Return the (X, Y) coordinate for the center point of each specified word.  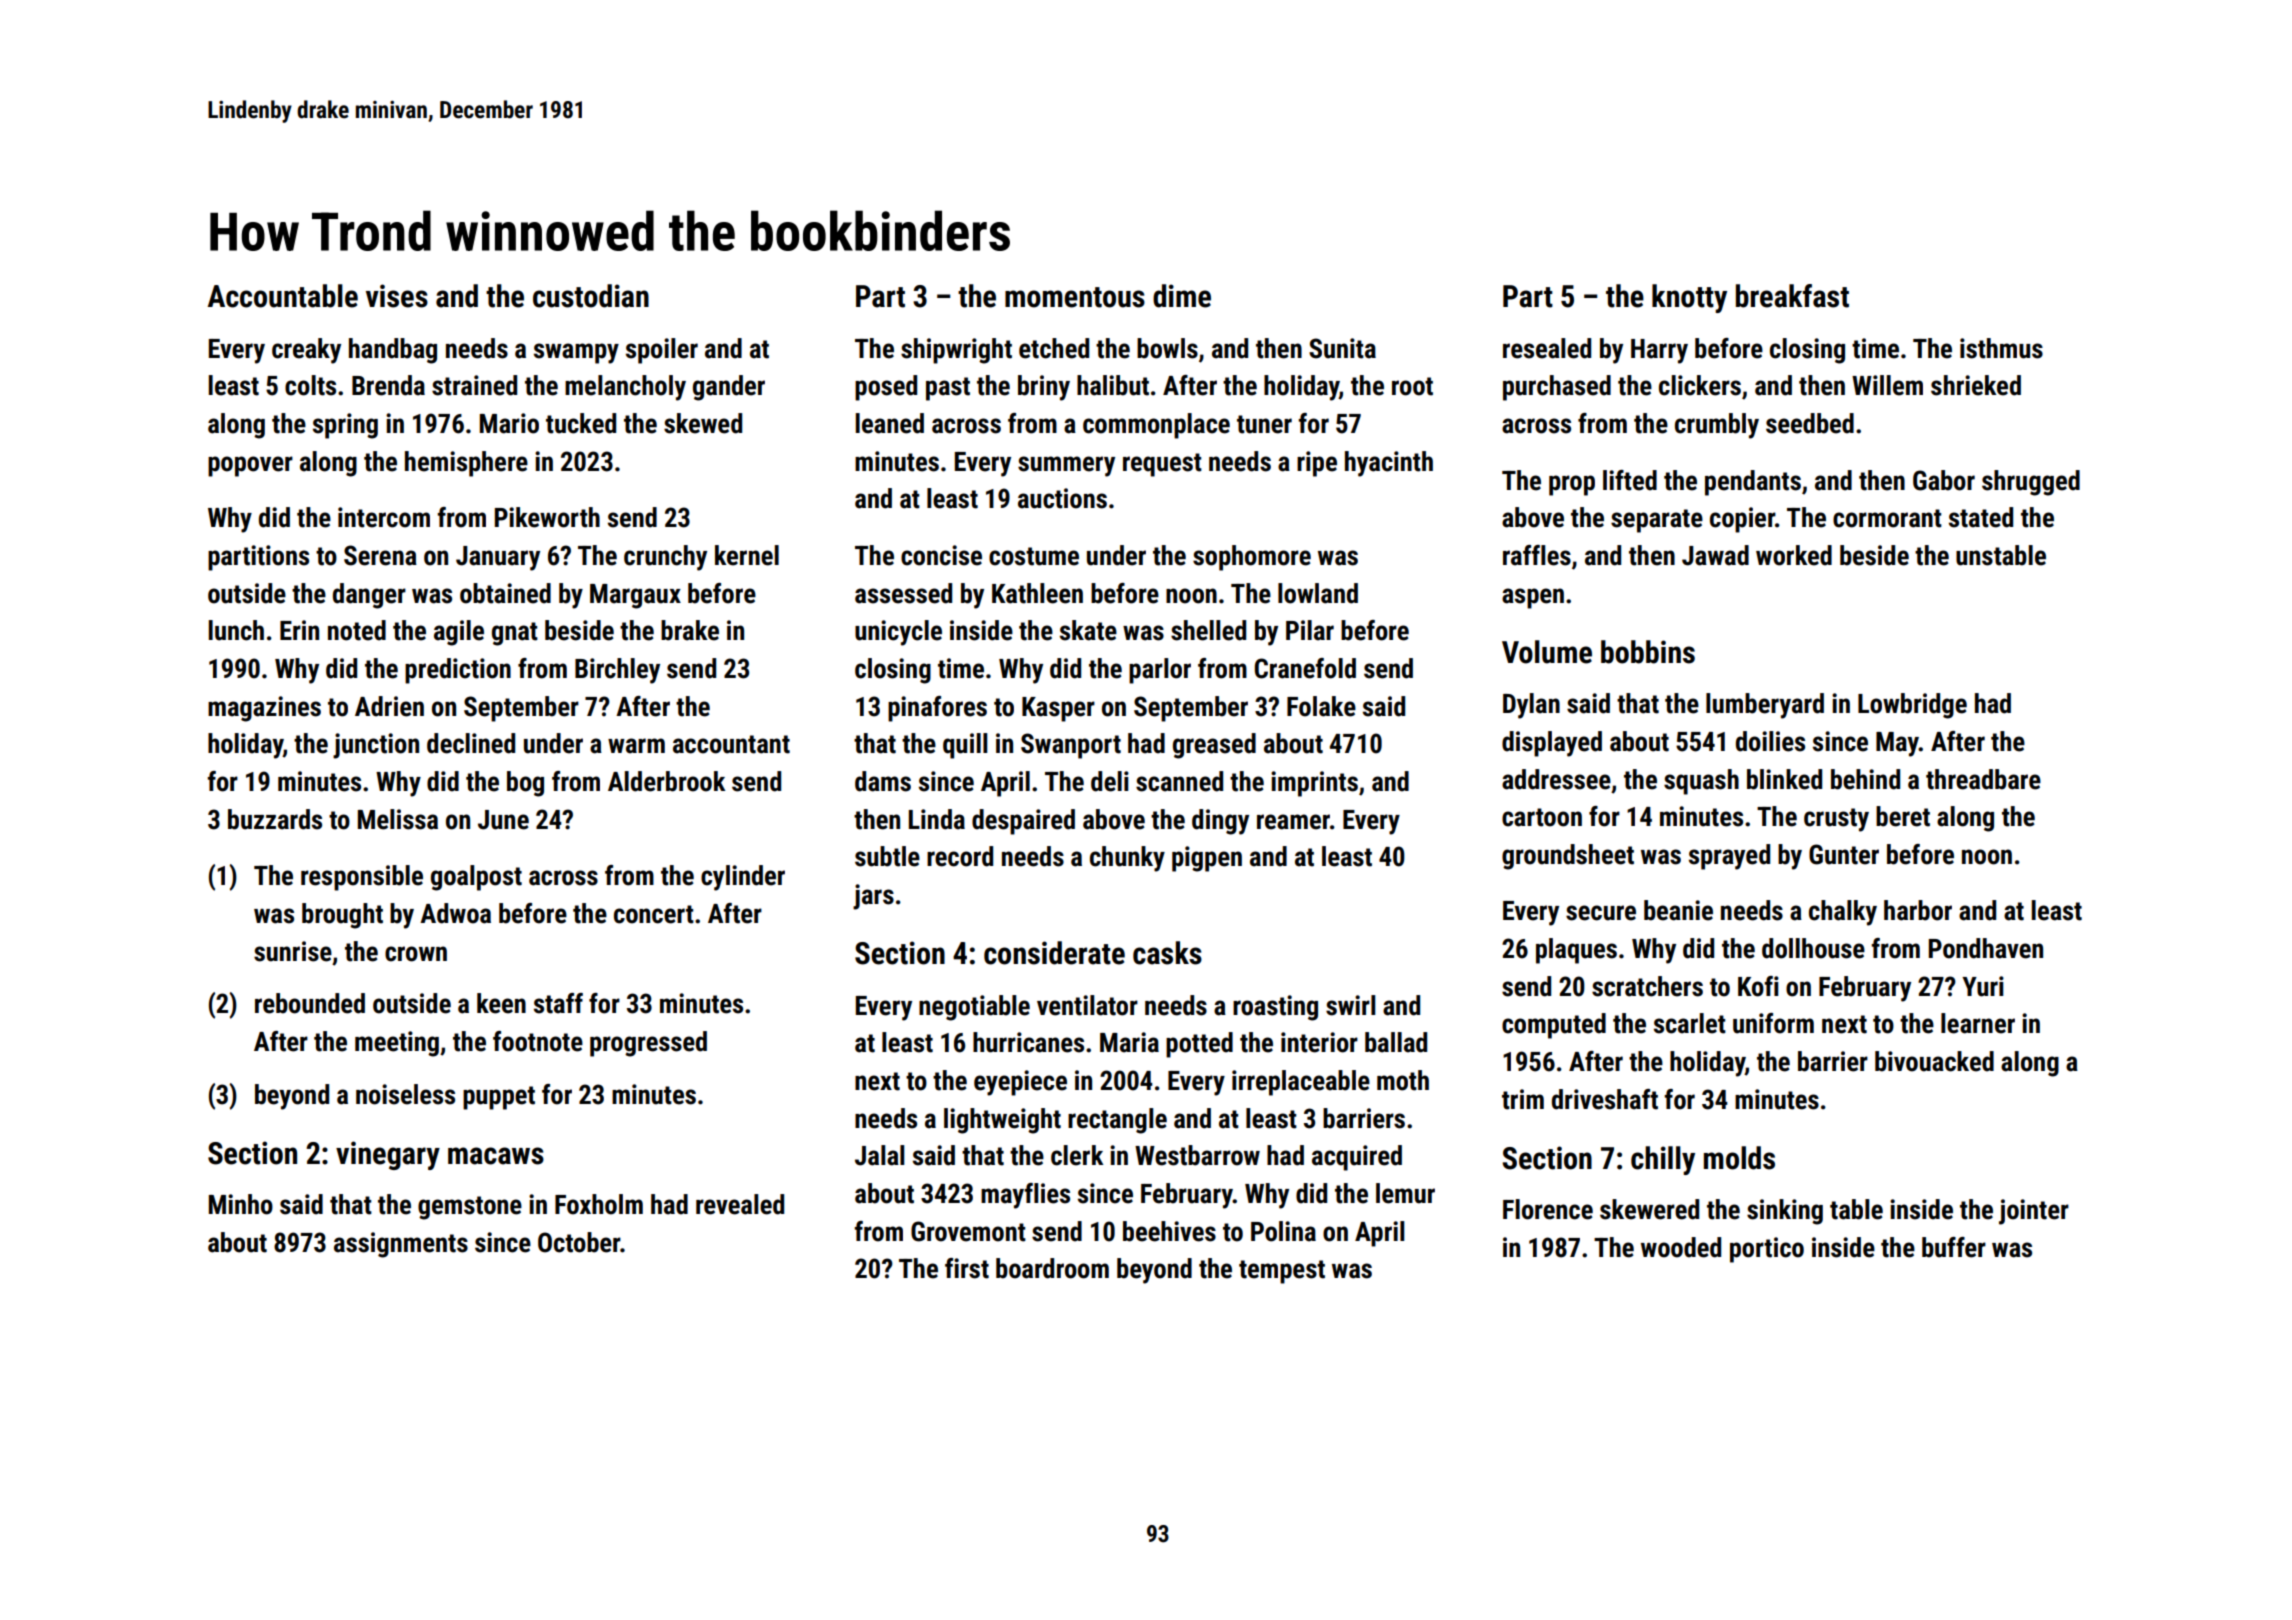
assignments (401, 1245)
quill (965, 746)
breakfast (1792, 296)
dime (1182, 296)
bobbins (1648, 652)
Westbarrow (1197, 1155)
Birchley (617, 671)
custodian (591, 296)
